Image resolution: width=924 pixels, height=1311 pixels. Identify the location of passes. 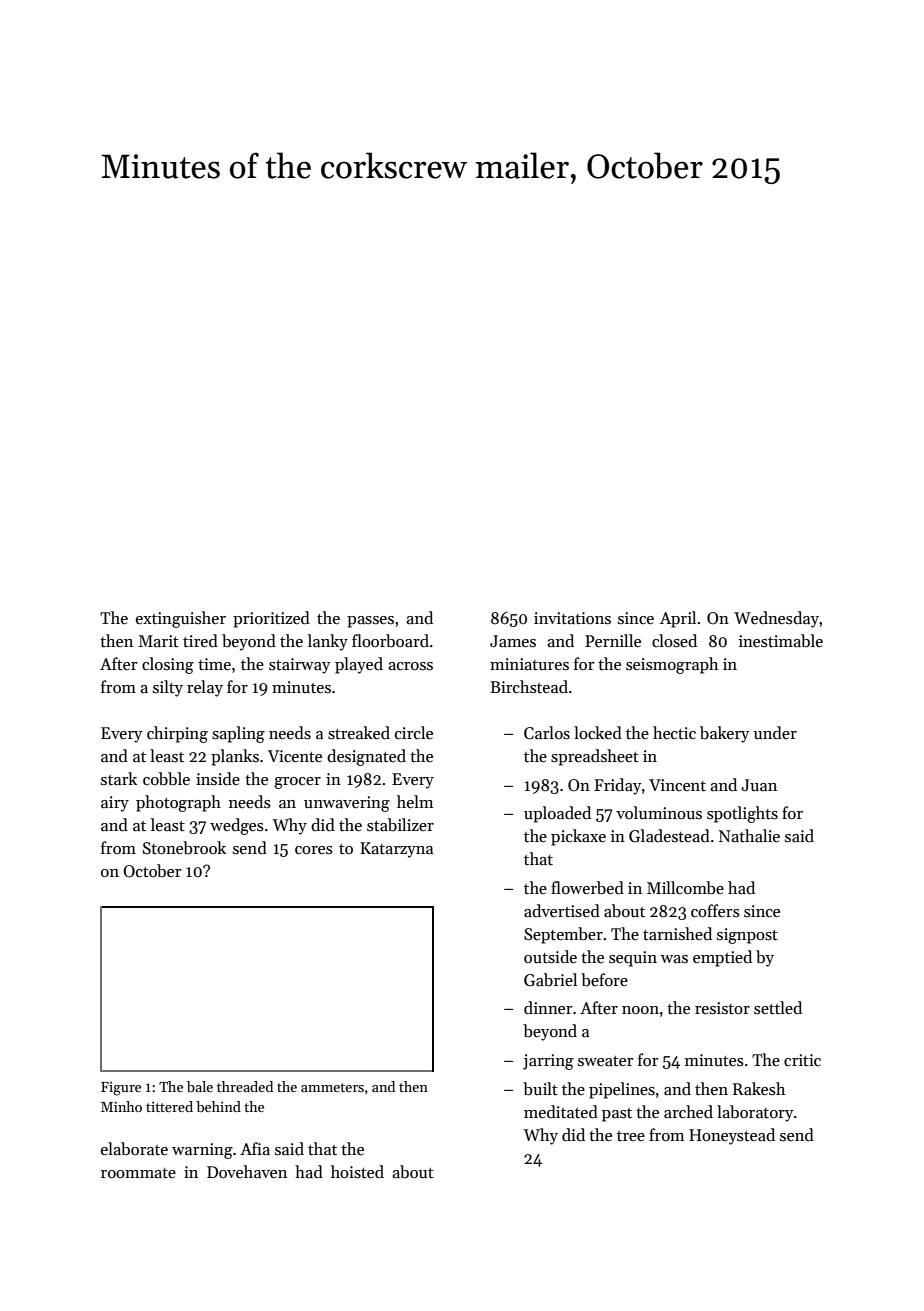
(370, 622).
